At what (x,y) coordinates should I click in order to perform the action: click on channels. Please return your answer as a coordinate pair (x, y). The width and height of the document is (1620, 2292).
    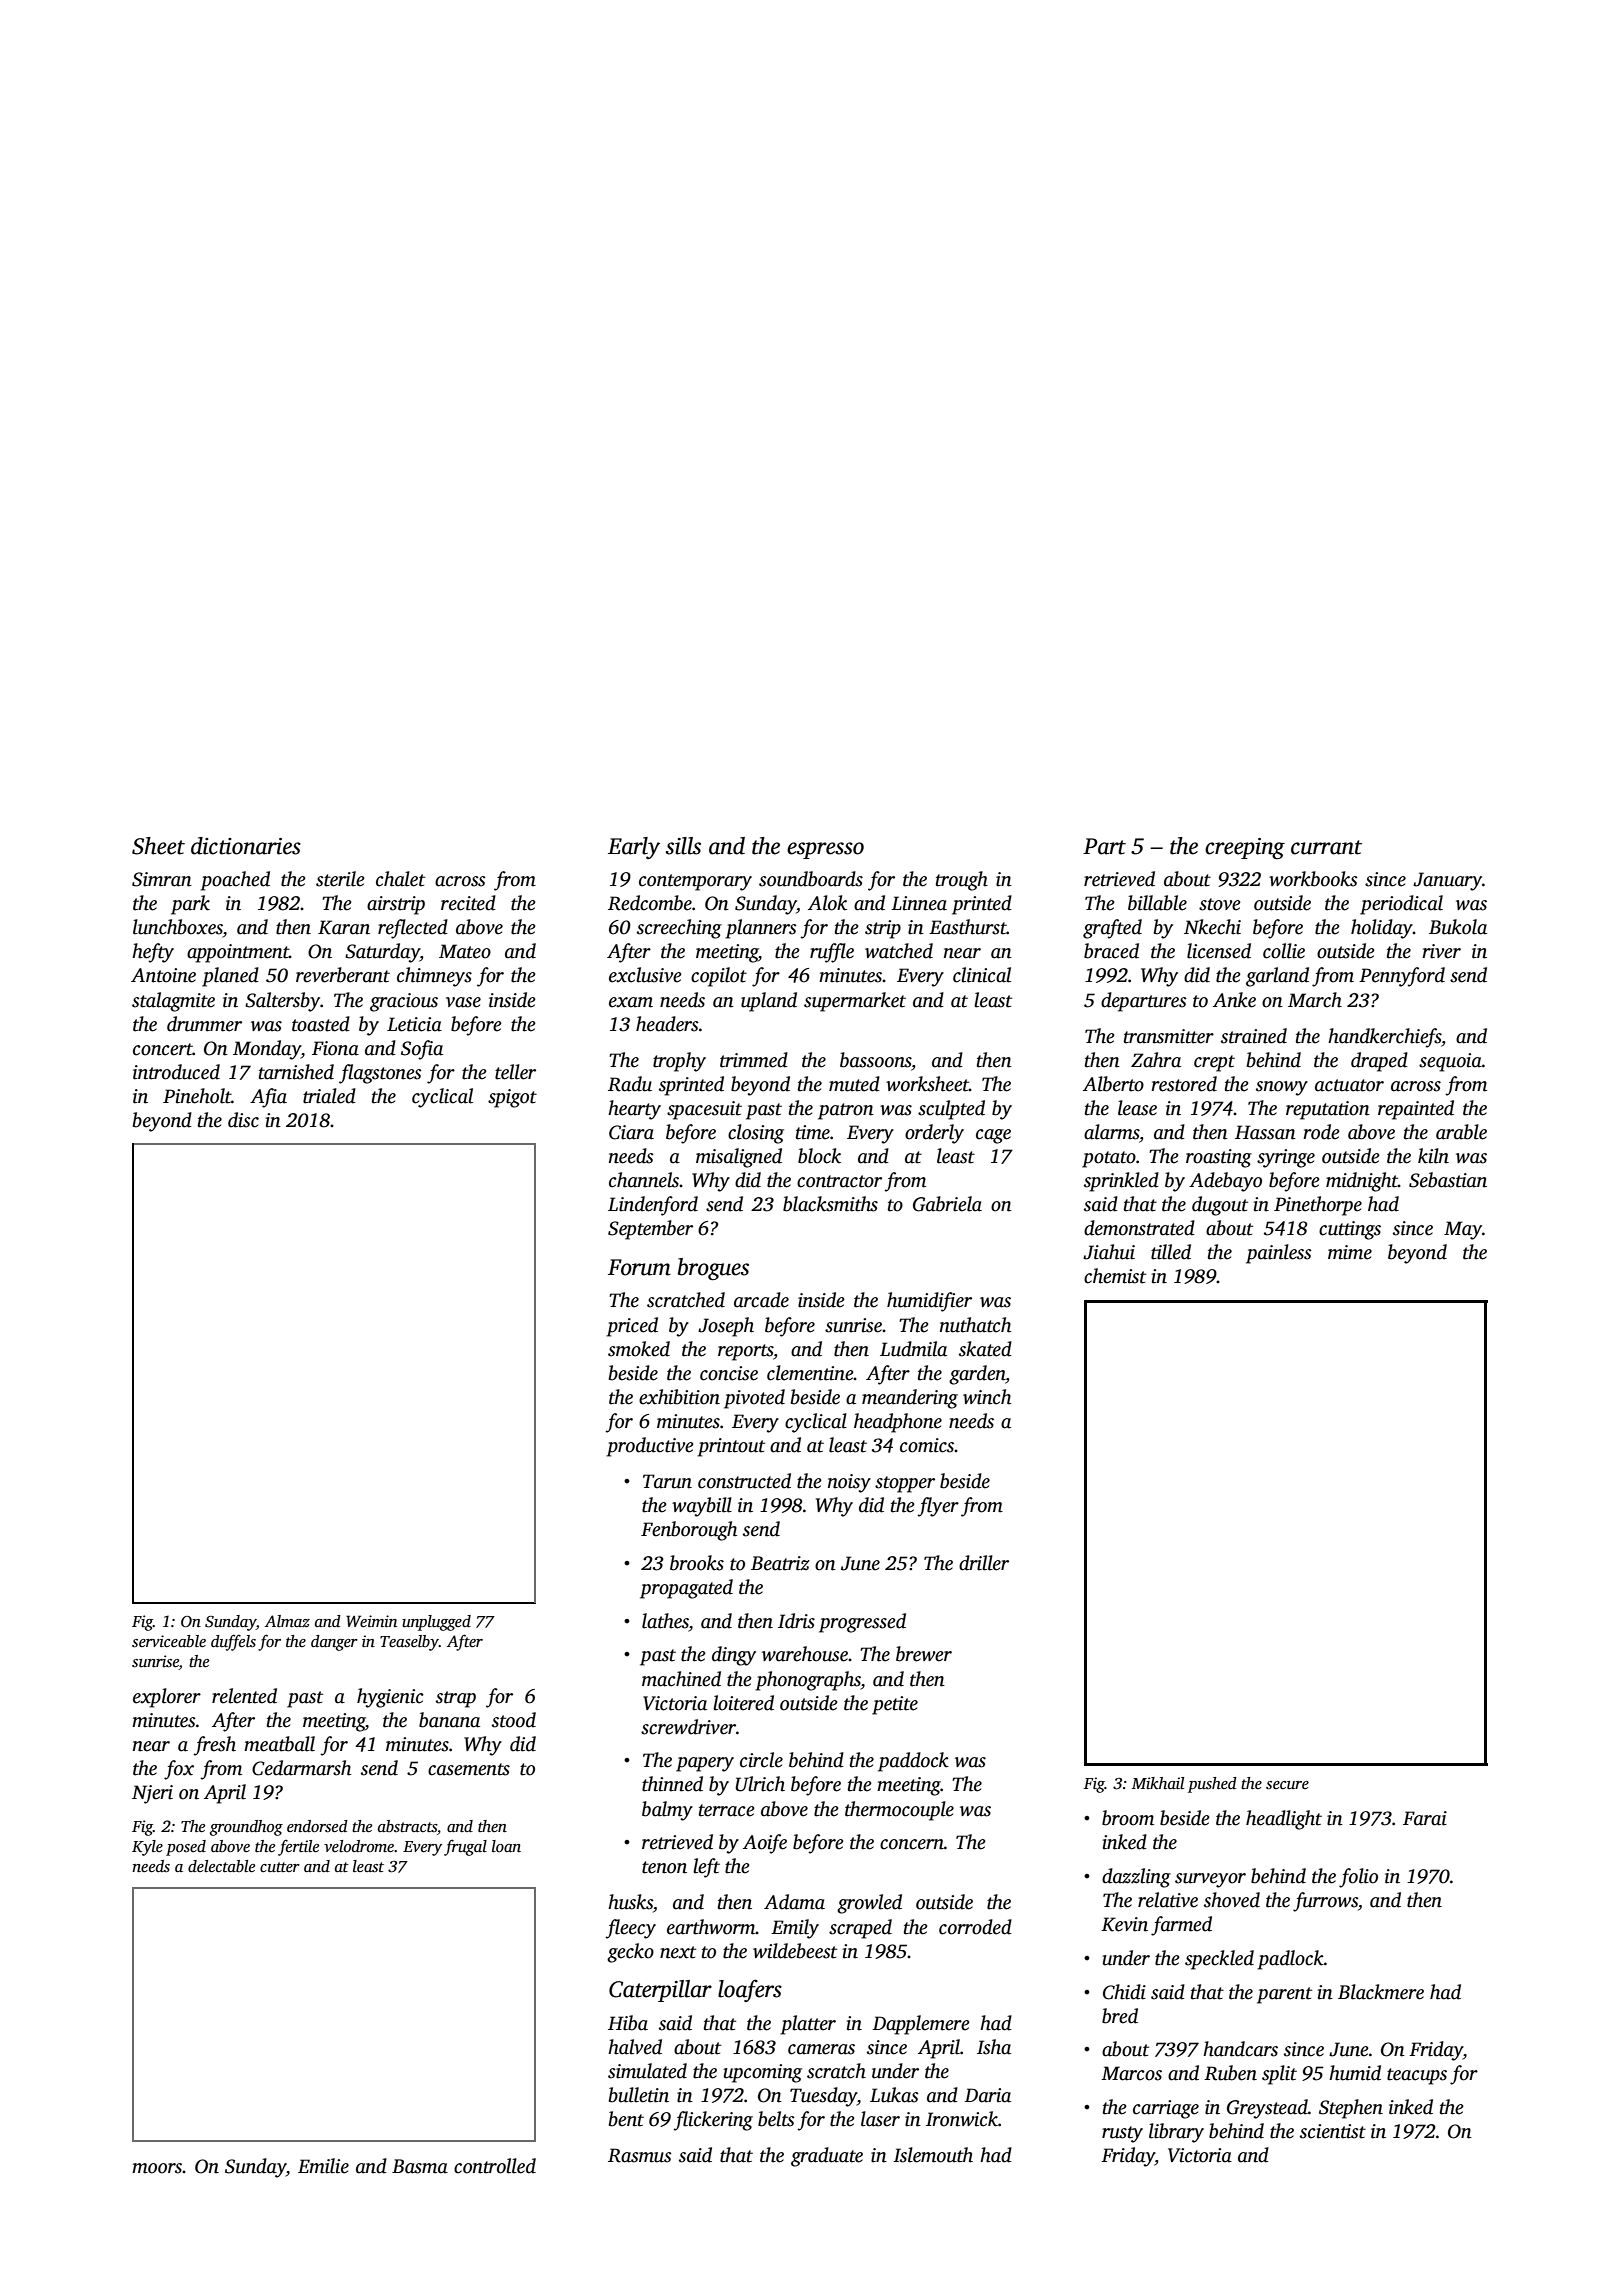
    Looking at the image, I should click on (644, 1180).
